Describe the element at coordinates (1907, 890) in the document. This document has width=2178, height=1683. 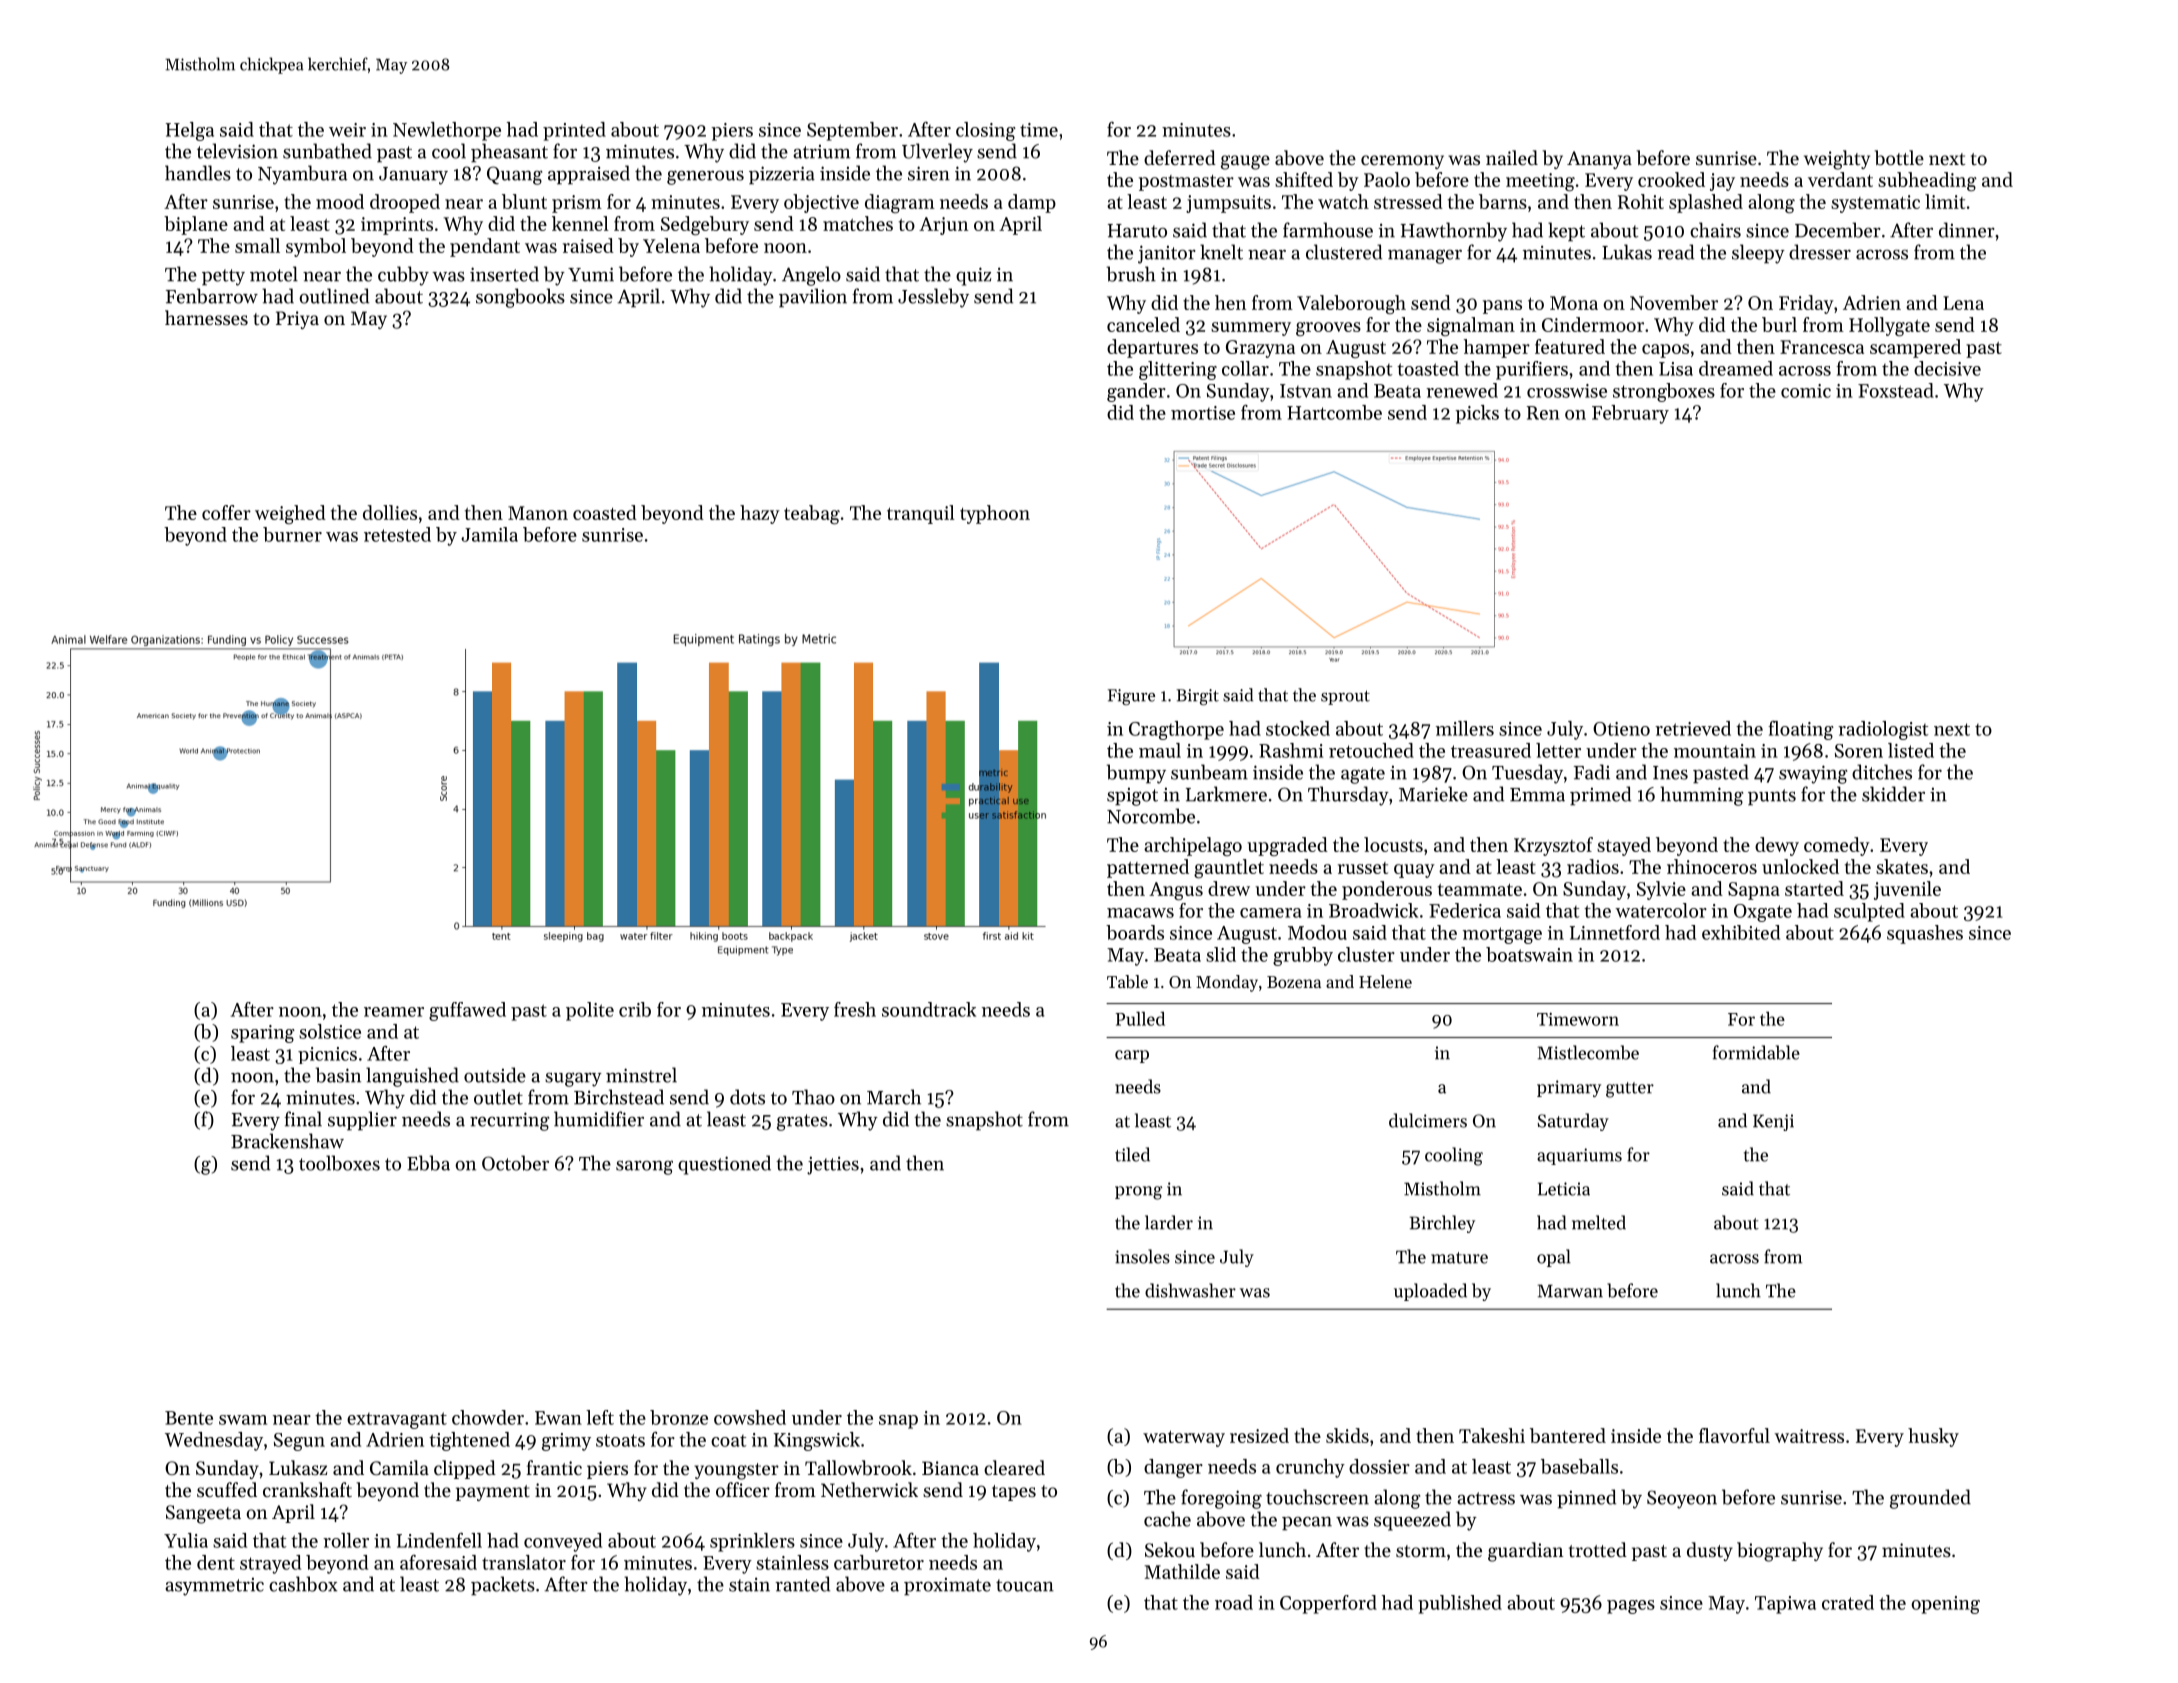
I see `juvenile` at that location.
